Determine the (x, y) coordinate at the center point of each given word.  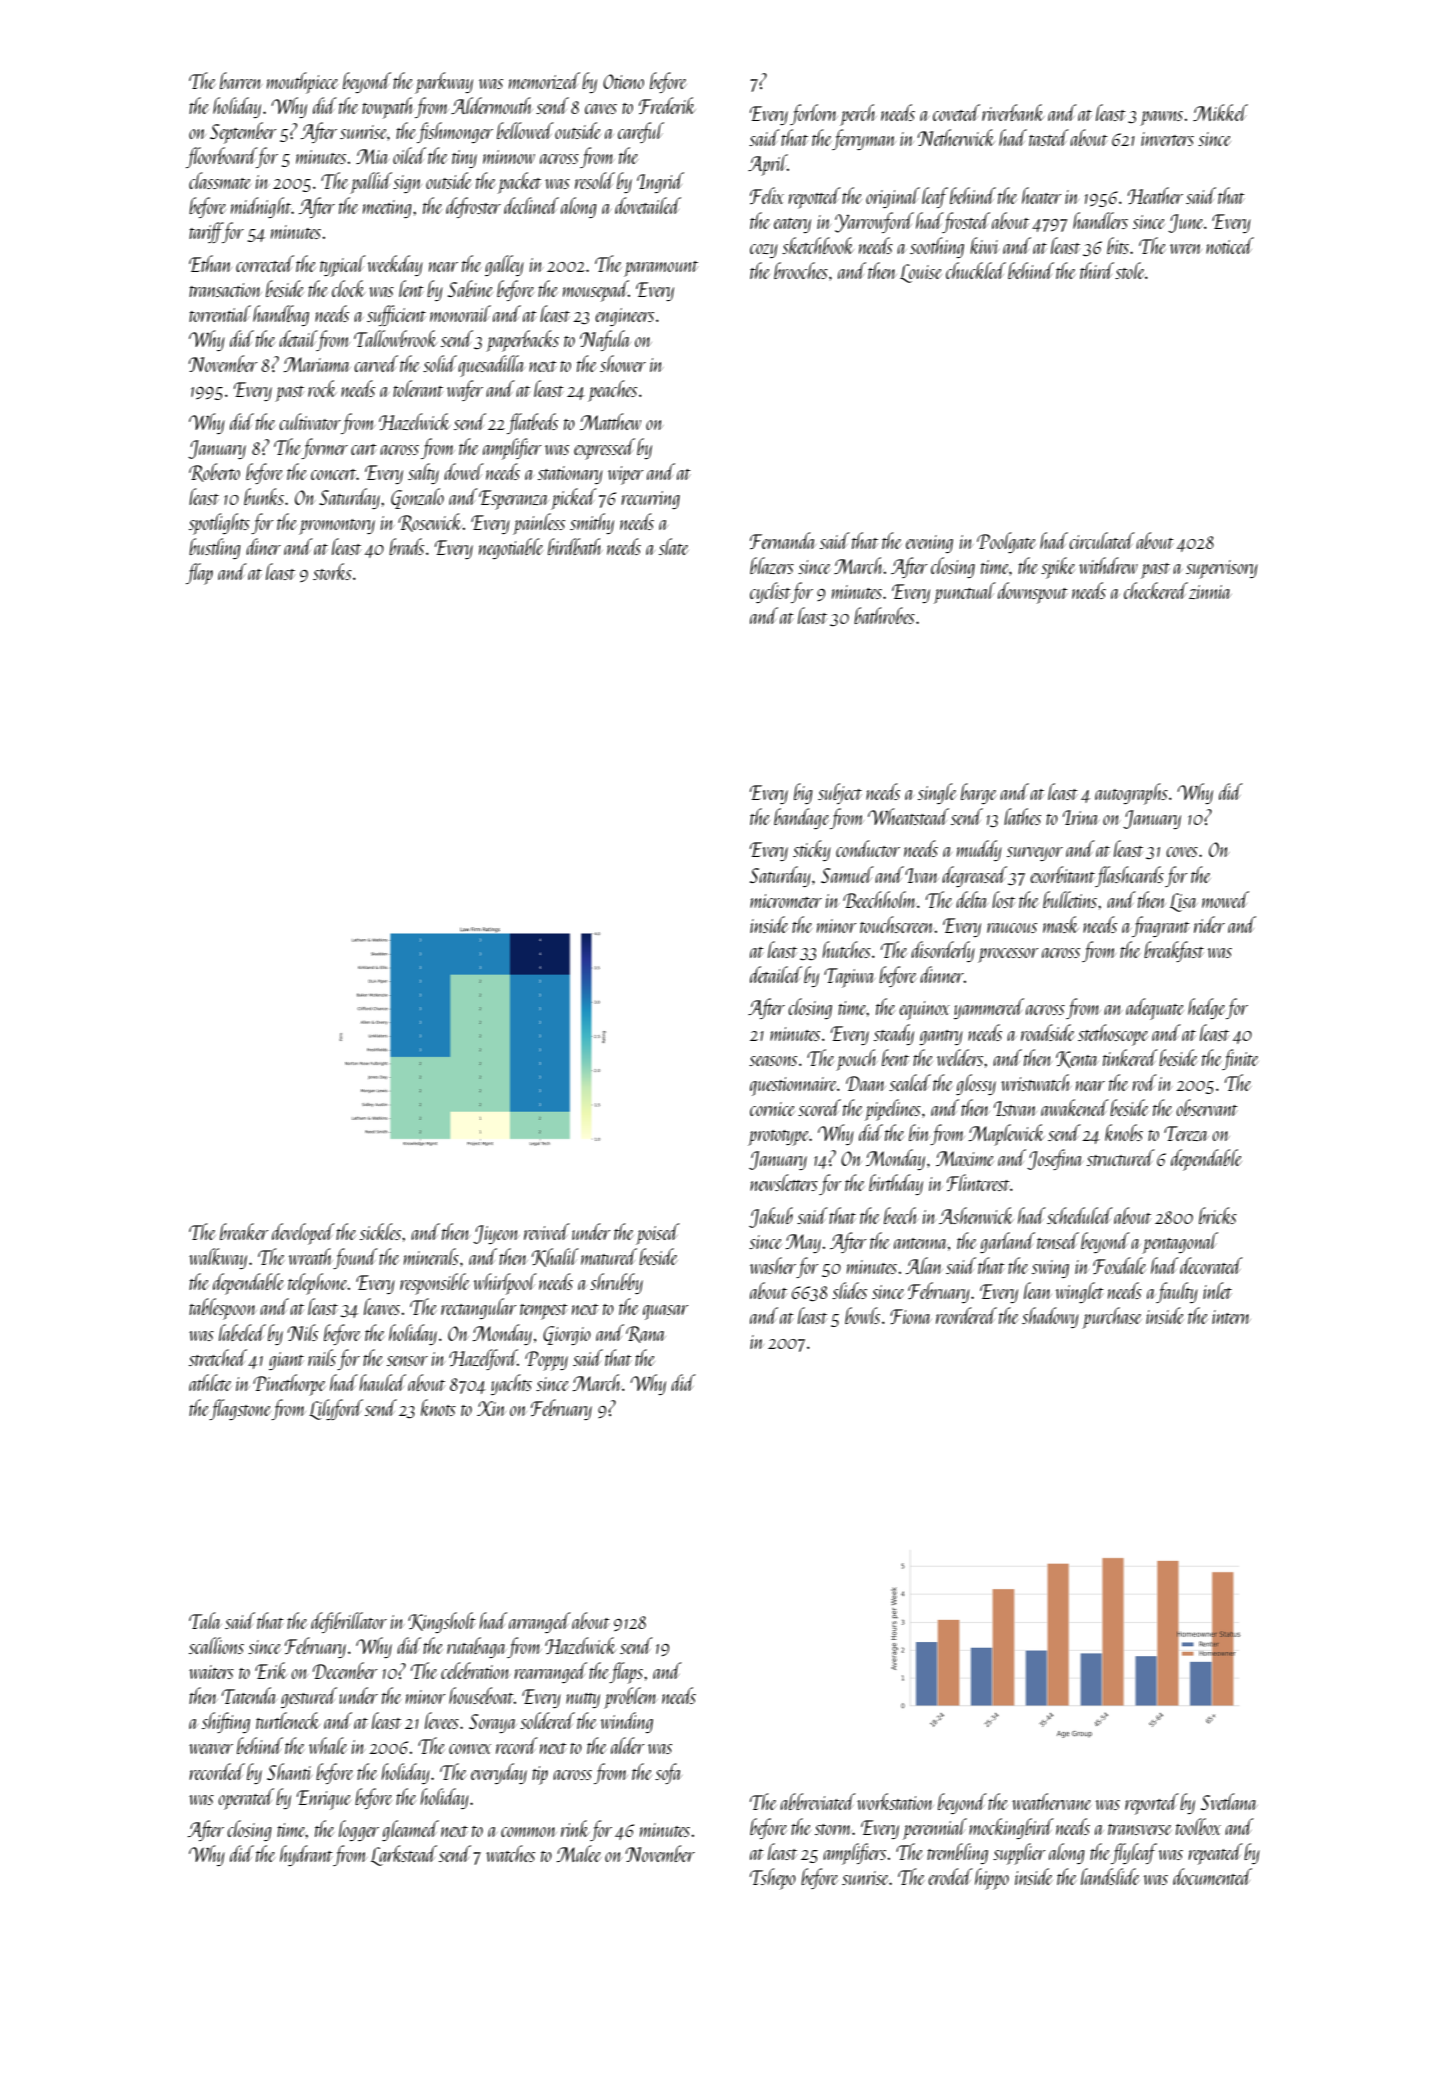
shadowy (1050, 1317)
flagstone (241, 1409)
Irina (1080, 817)
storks (332, 571)
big (803, 793)
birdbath (575, 546)
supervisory (1222, 569)
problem (631, 1698)
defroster (473, 207)
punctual (965, 593)
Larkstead (404, 1855)
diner (263, 546)
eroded (950, 1876)
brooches (801, 270)
